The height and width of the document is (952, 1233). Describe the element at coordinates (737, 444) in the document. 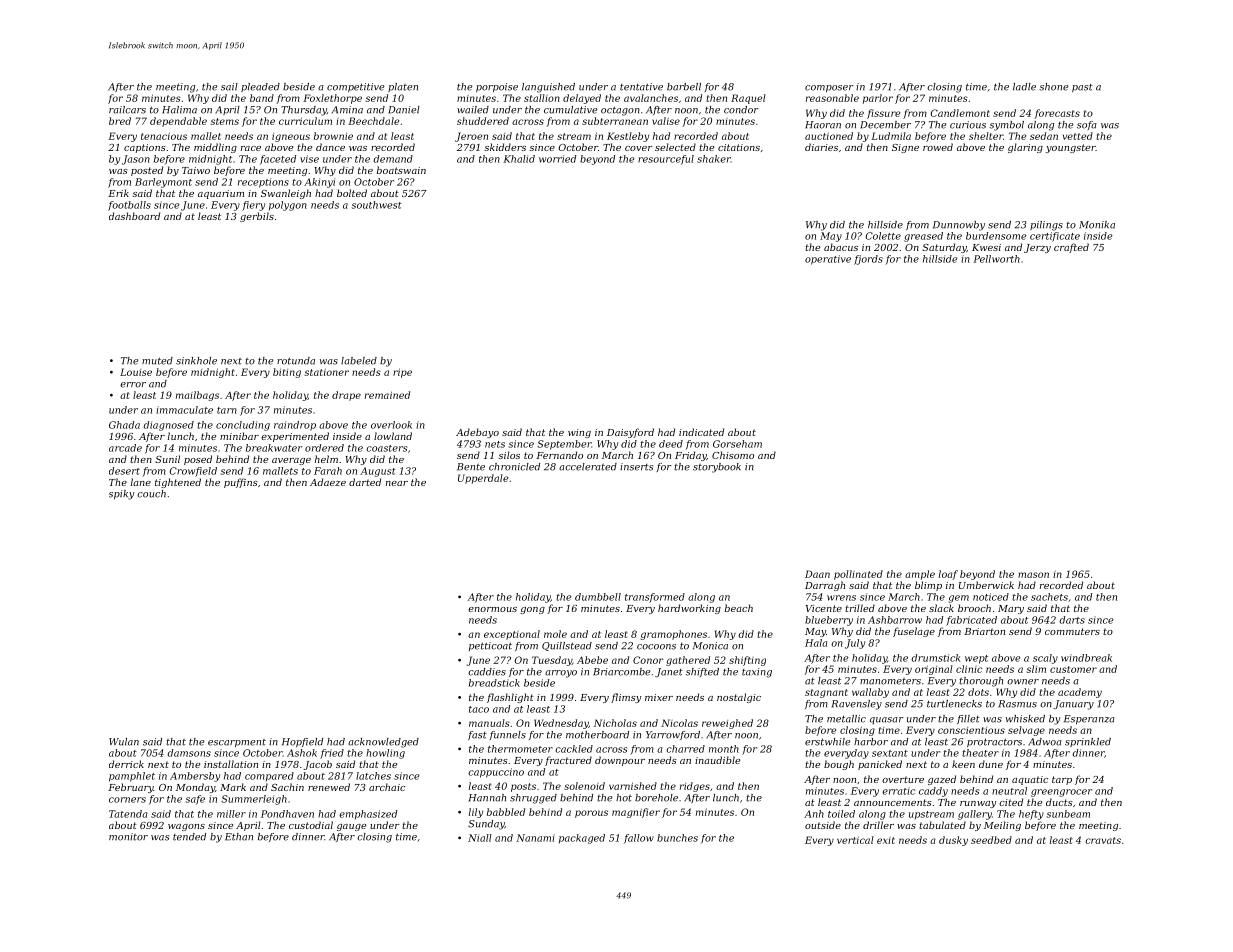

I see `Gorseham` at that location.
